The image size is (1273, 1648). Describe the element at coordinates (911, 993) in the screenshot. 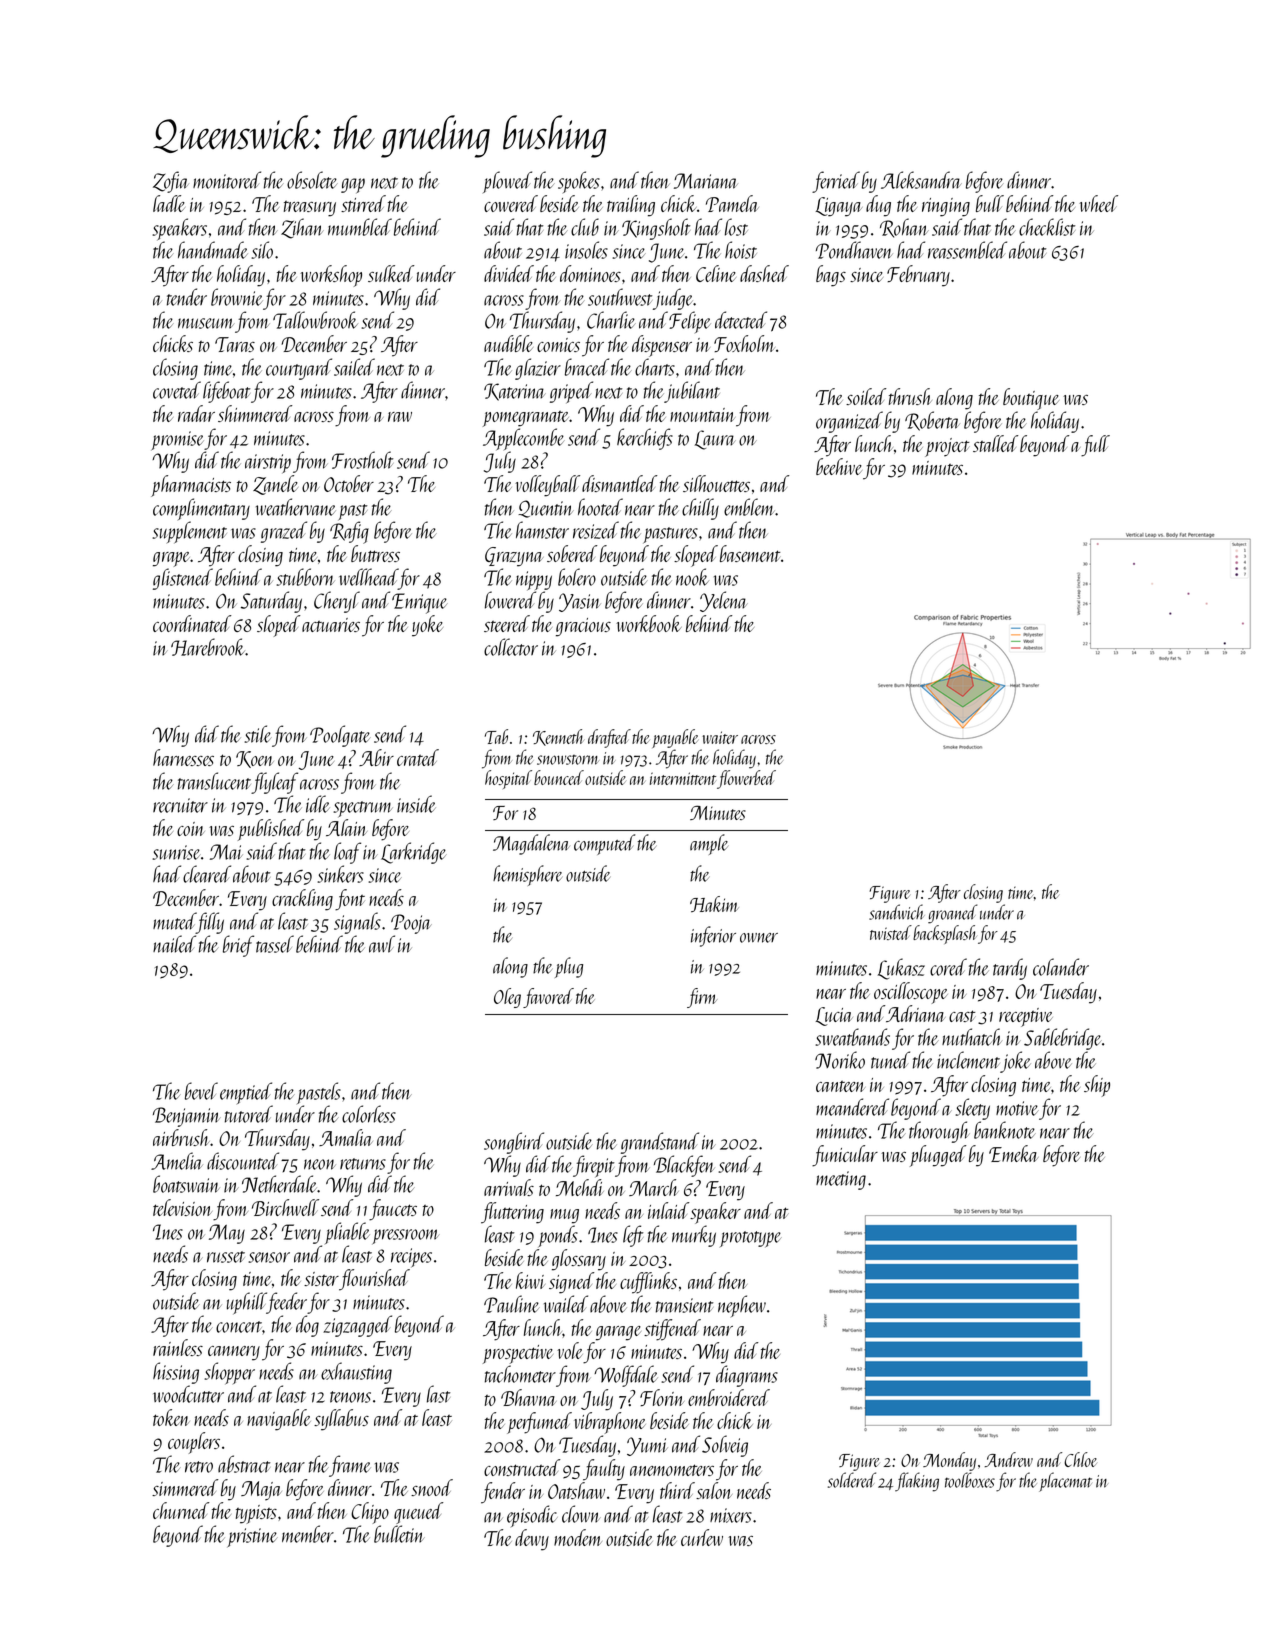

I see `oscilloscope` at that location.
